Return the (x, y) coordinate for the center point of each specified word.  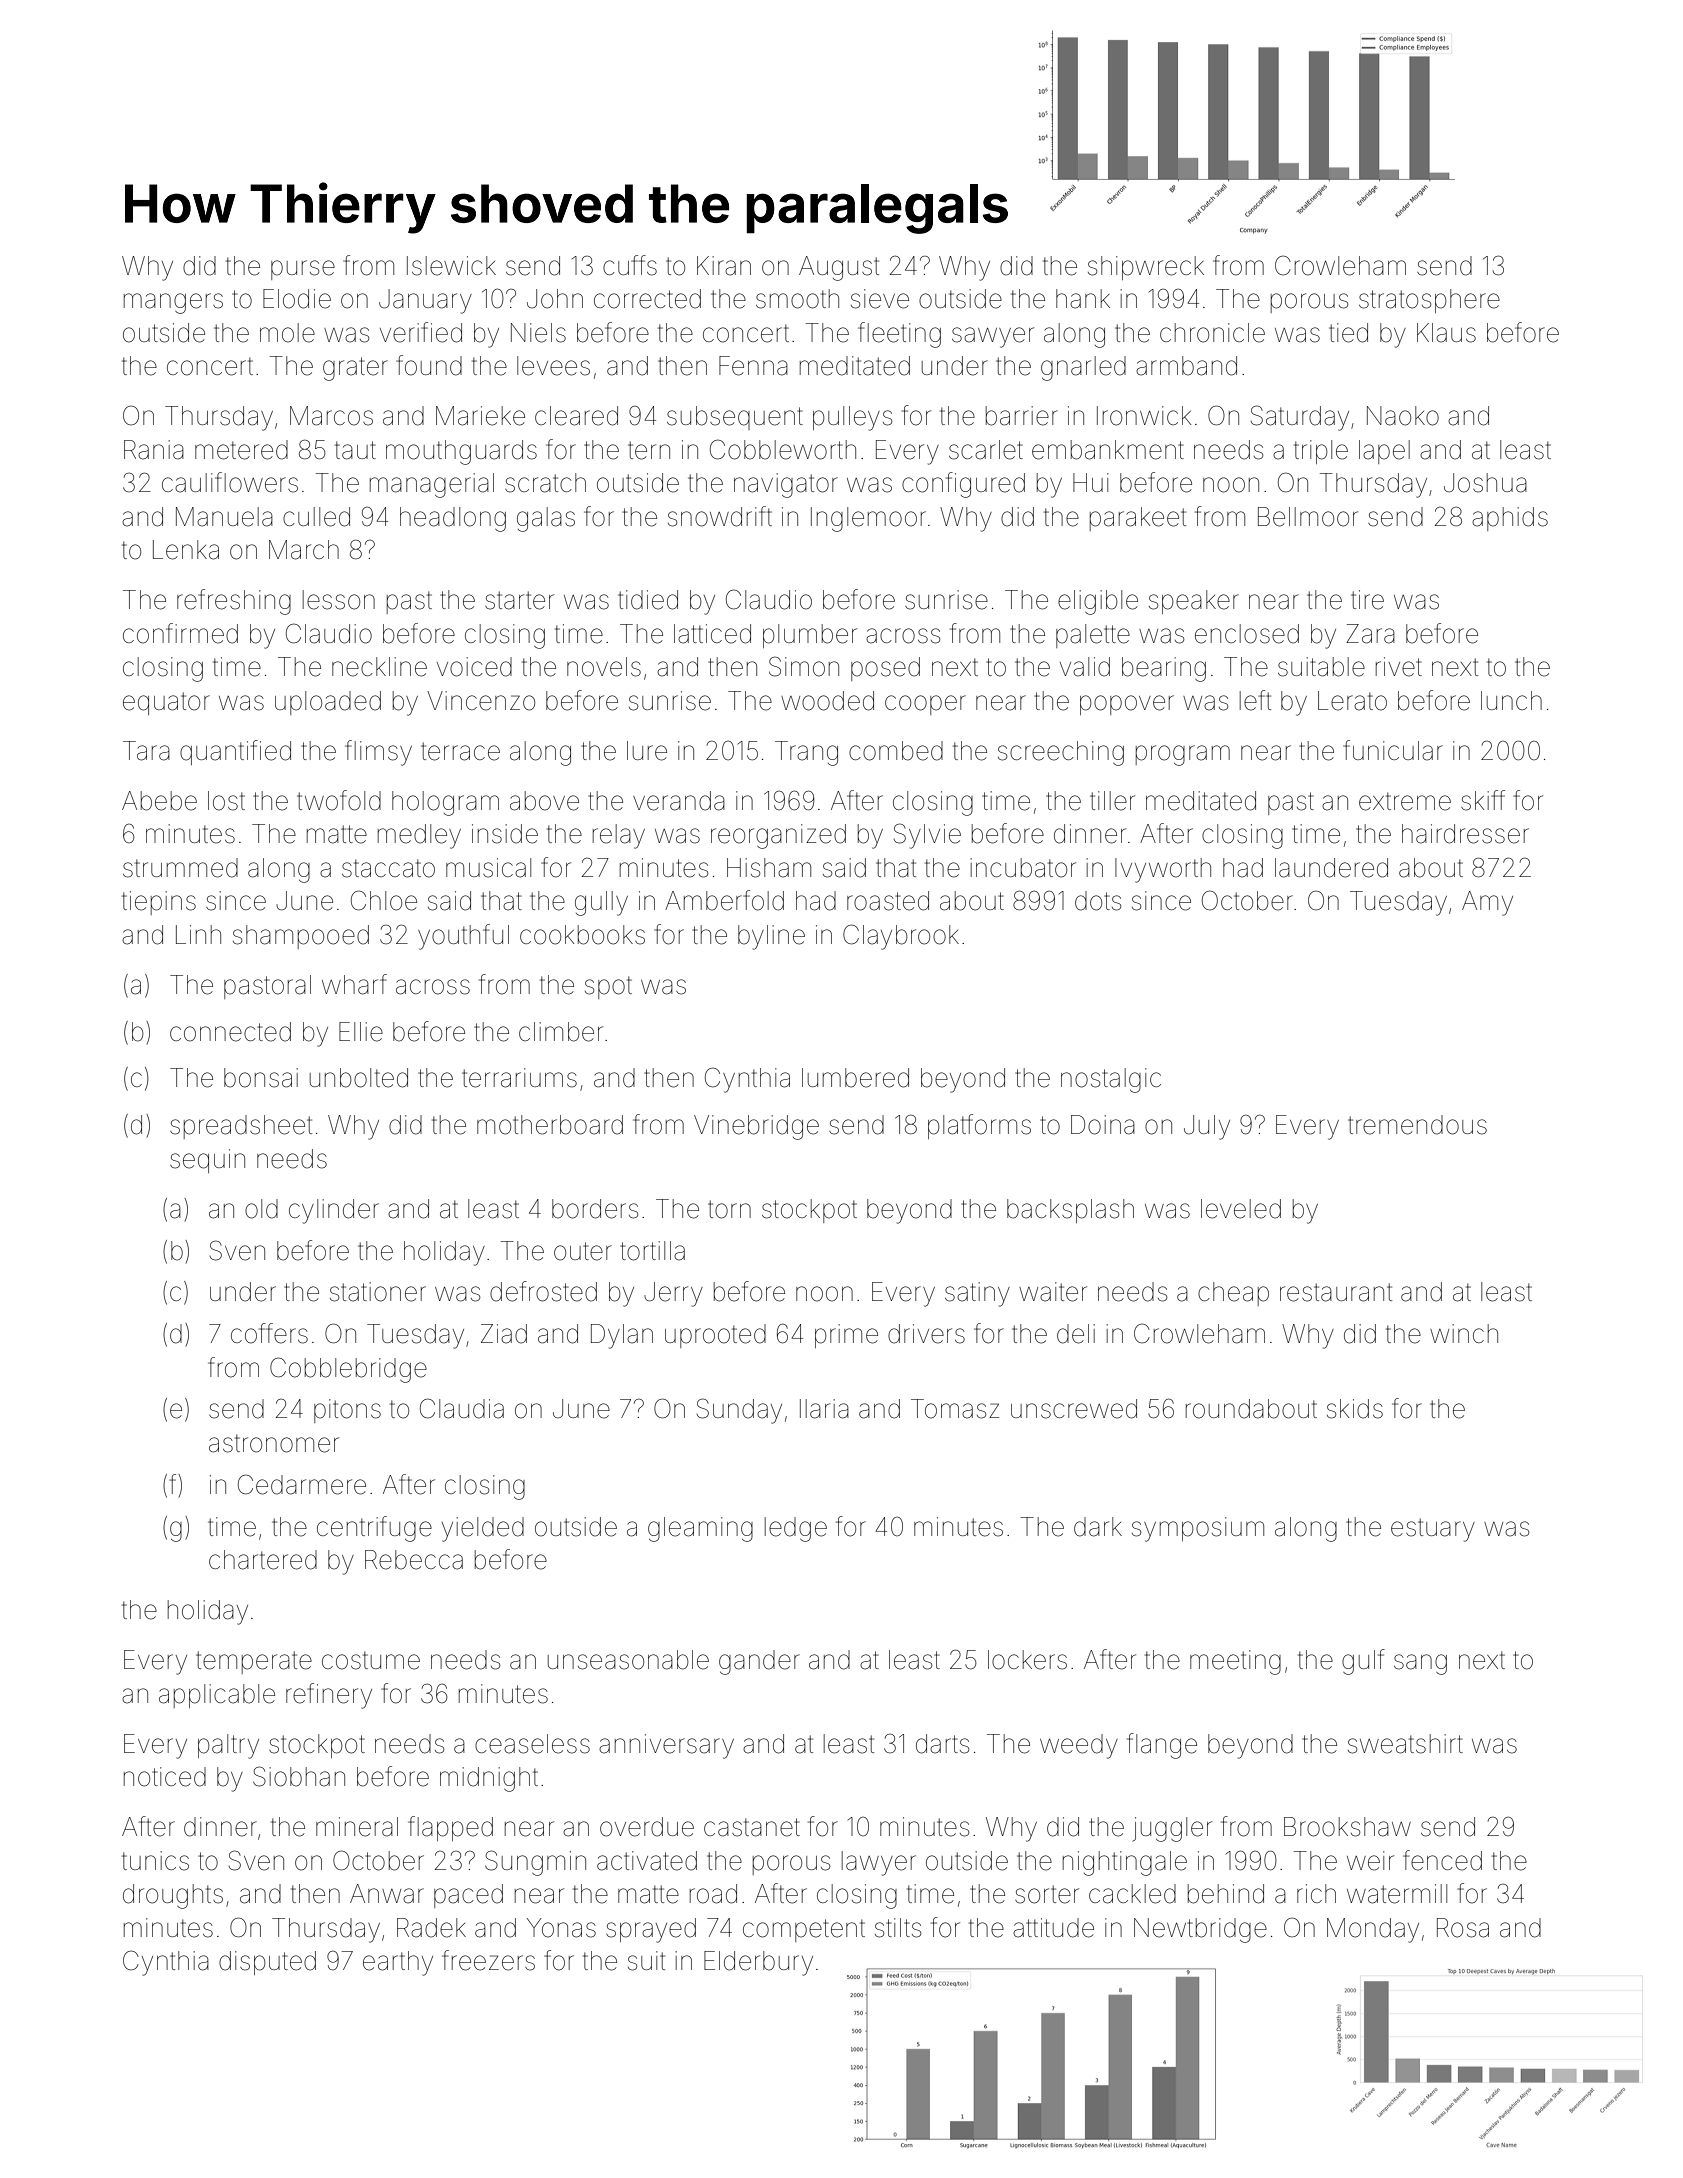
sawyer (993, 337)
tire (1367, 600)
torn (729, 1209)
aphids (1510, 519)
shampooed (301, 937)
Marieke (480, 416)
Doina (1103, 1125)
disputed (267, 1963)
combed (896, 751)
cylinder (334, 1211)
